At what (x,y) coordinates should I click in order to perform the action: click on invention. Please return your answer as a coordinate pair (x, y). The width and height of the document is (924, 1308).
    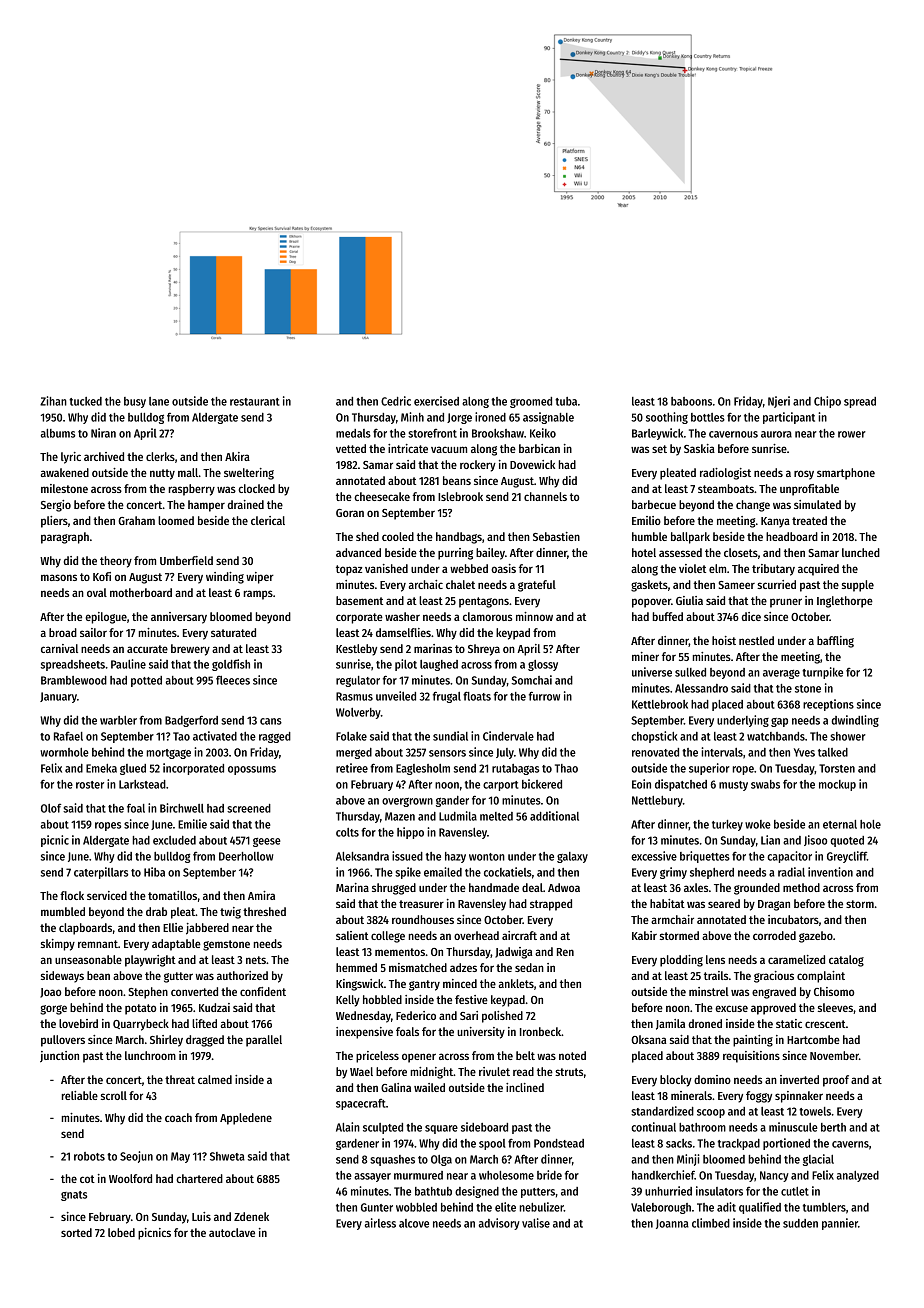
    Looking at the image, I should click on (830, 872).
